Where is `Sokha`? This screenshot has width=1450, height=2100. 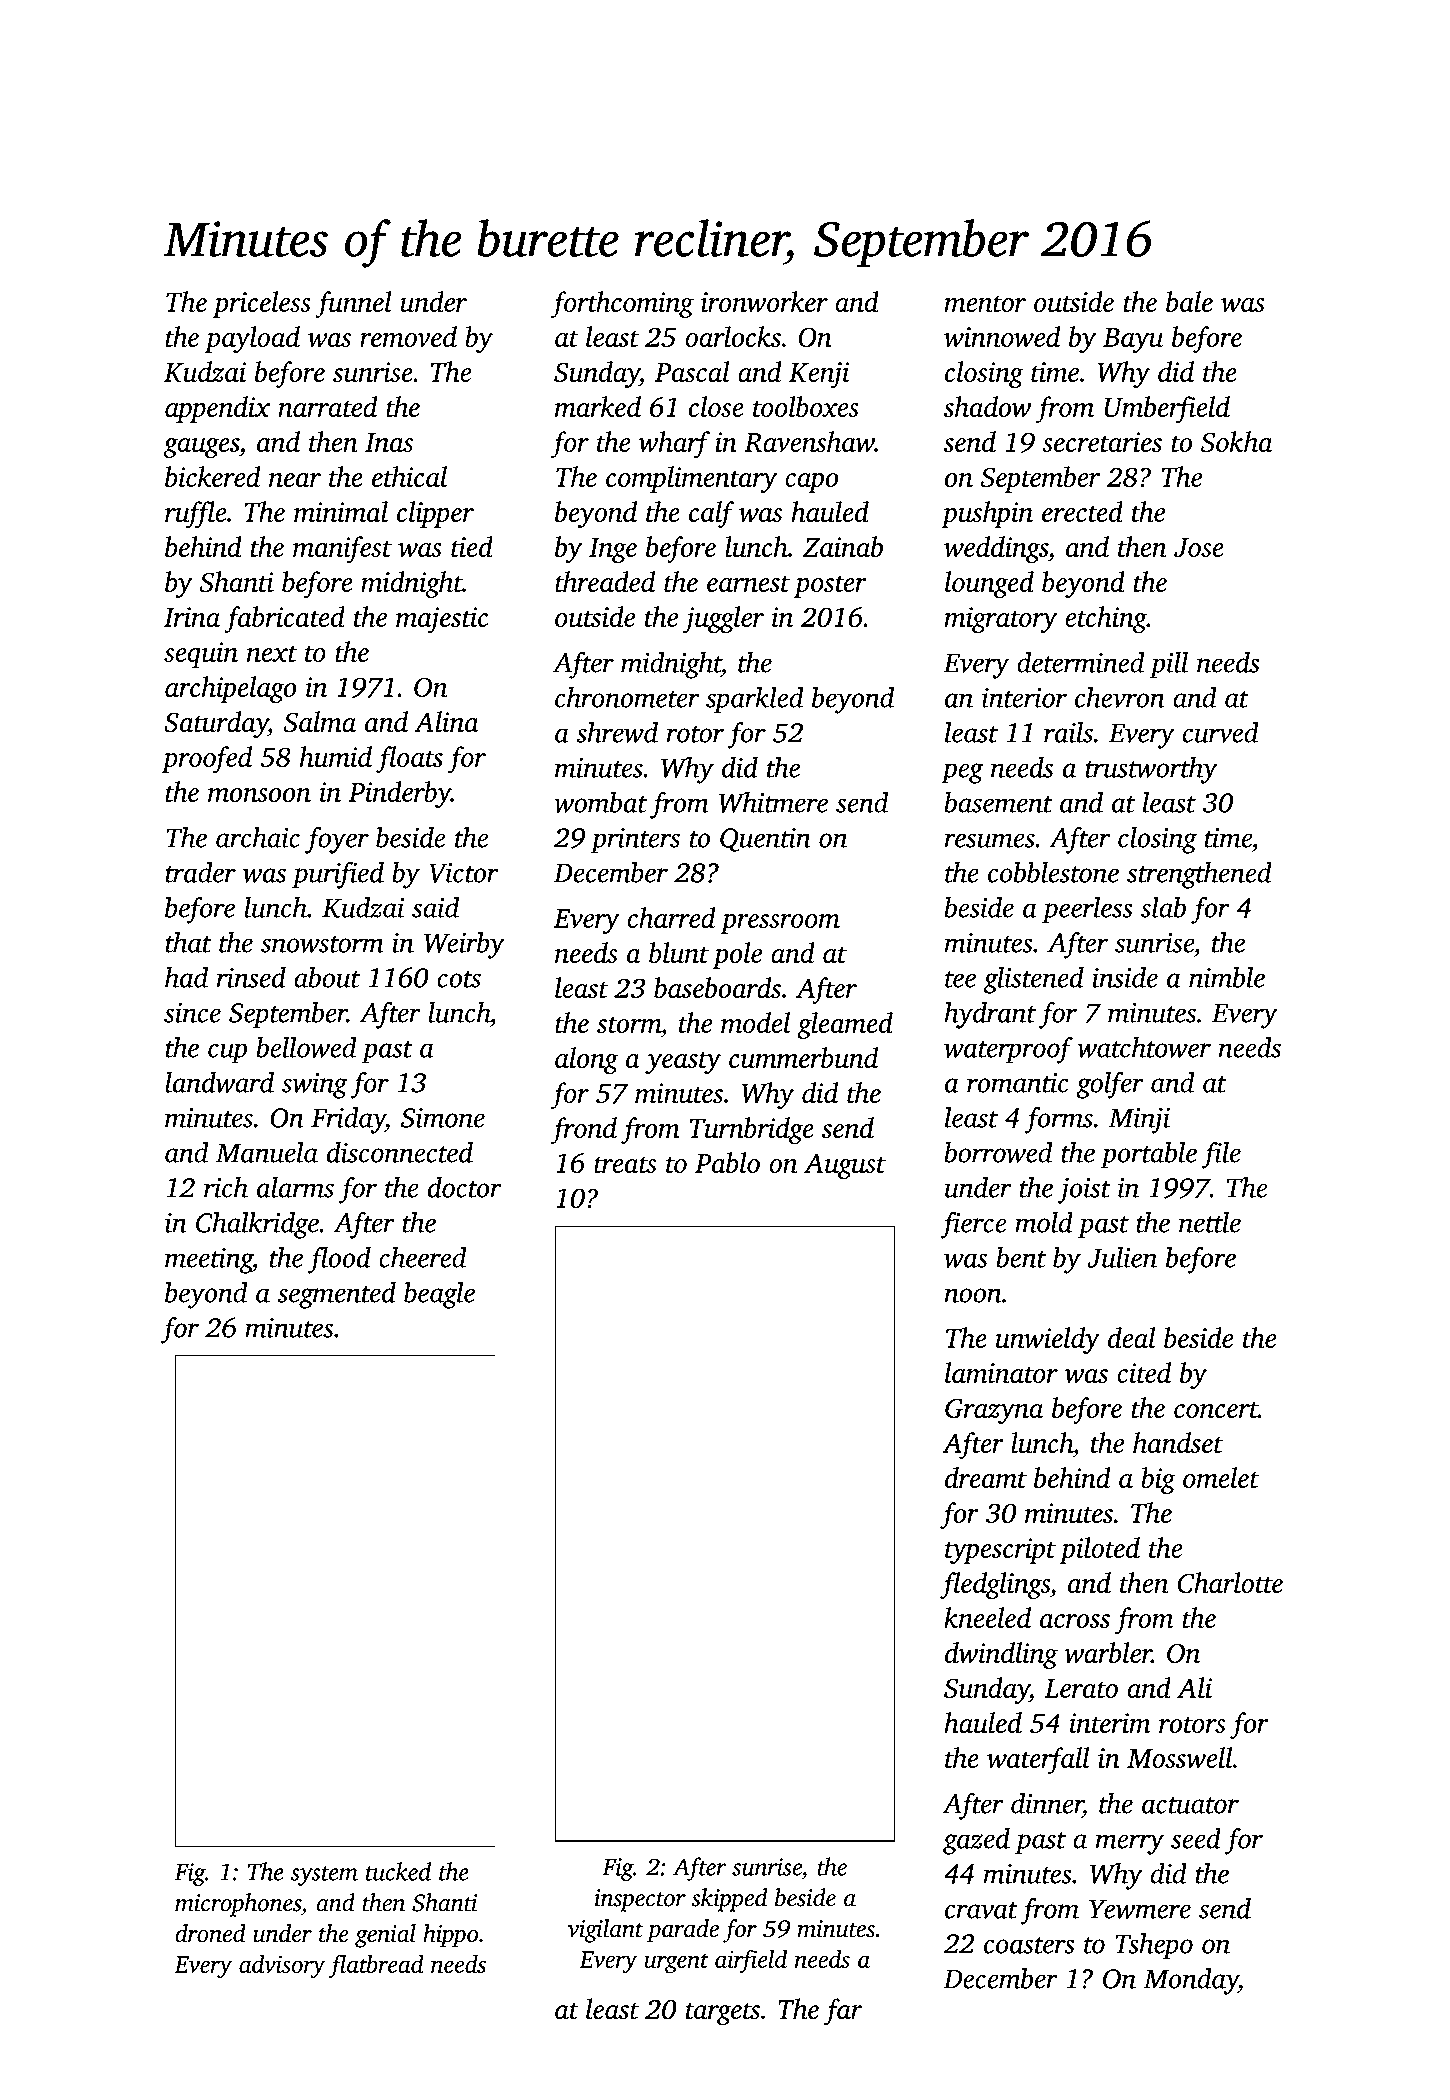
Sokha is located at coordinates (1237, 441).
